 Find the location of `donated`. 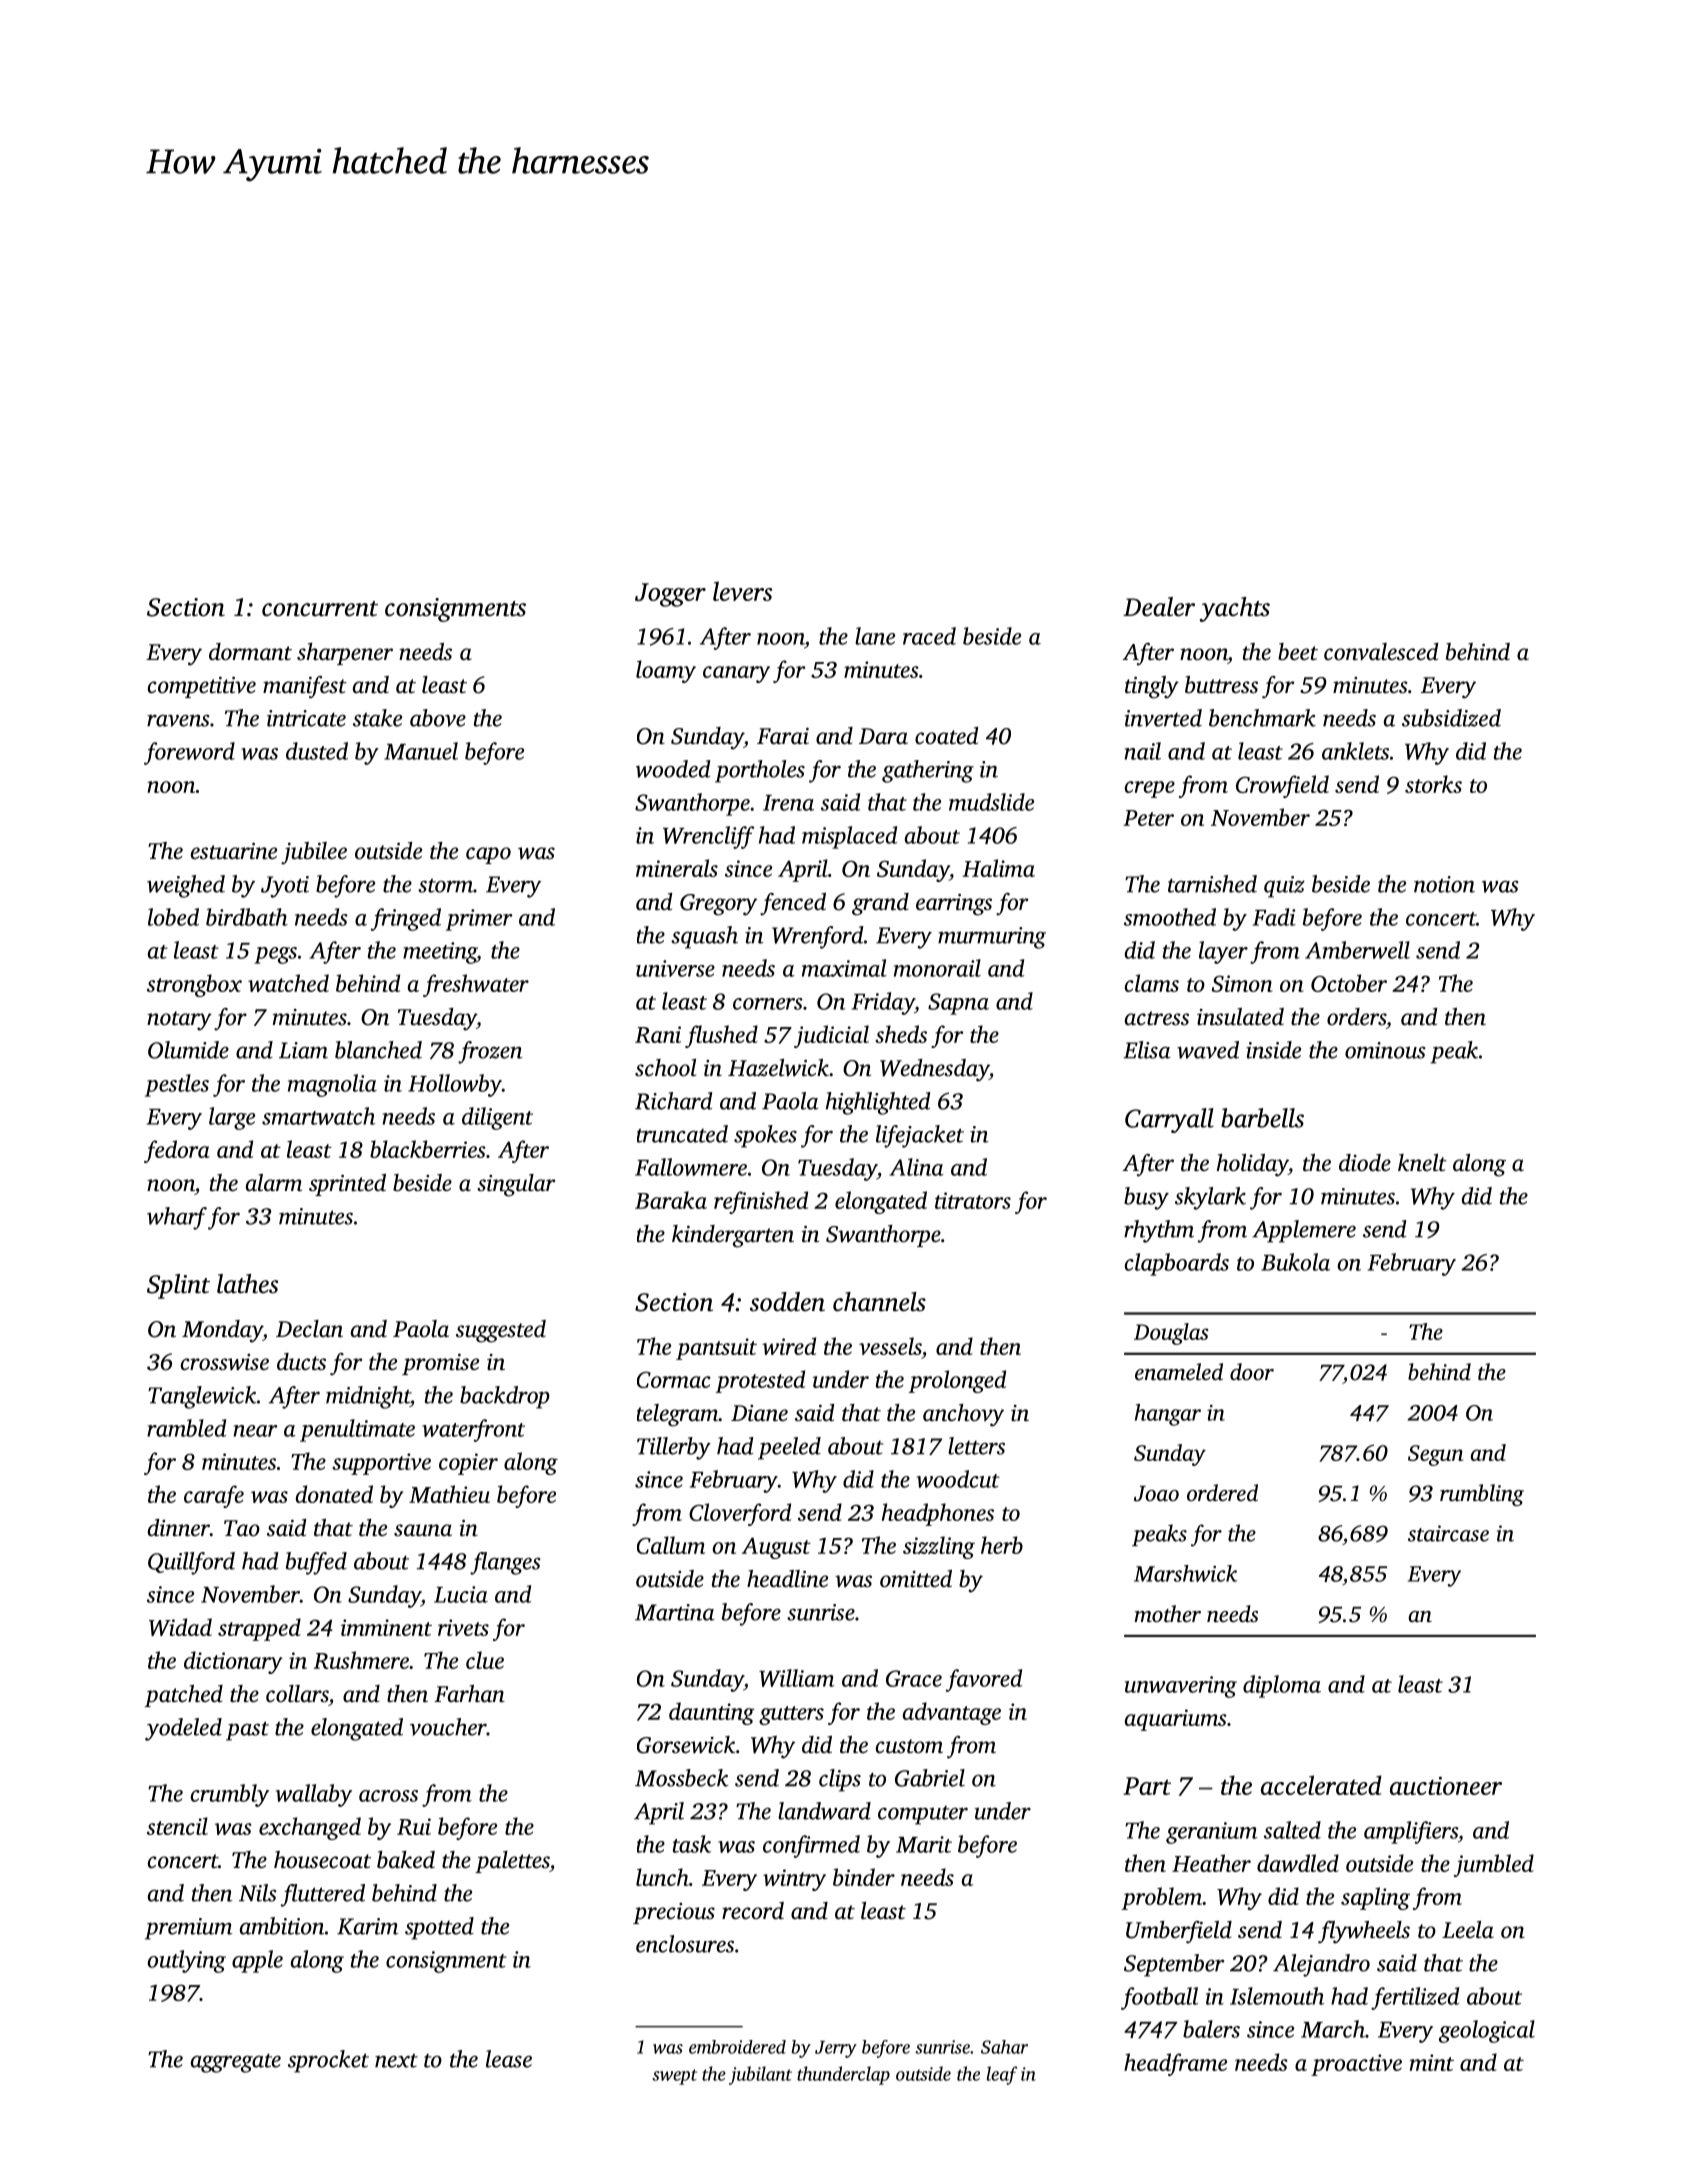

donated is located at coordinates (334, 1494).
